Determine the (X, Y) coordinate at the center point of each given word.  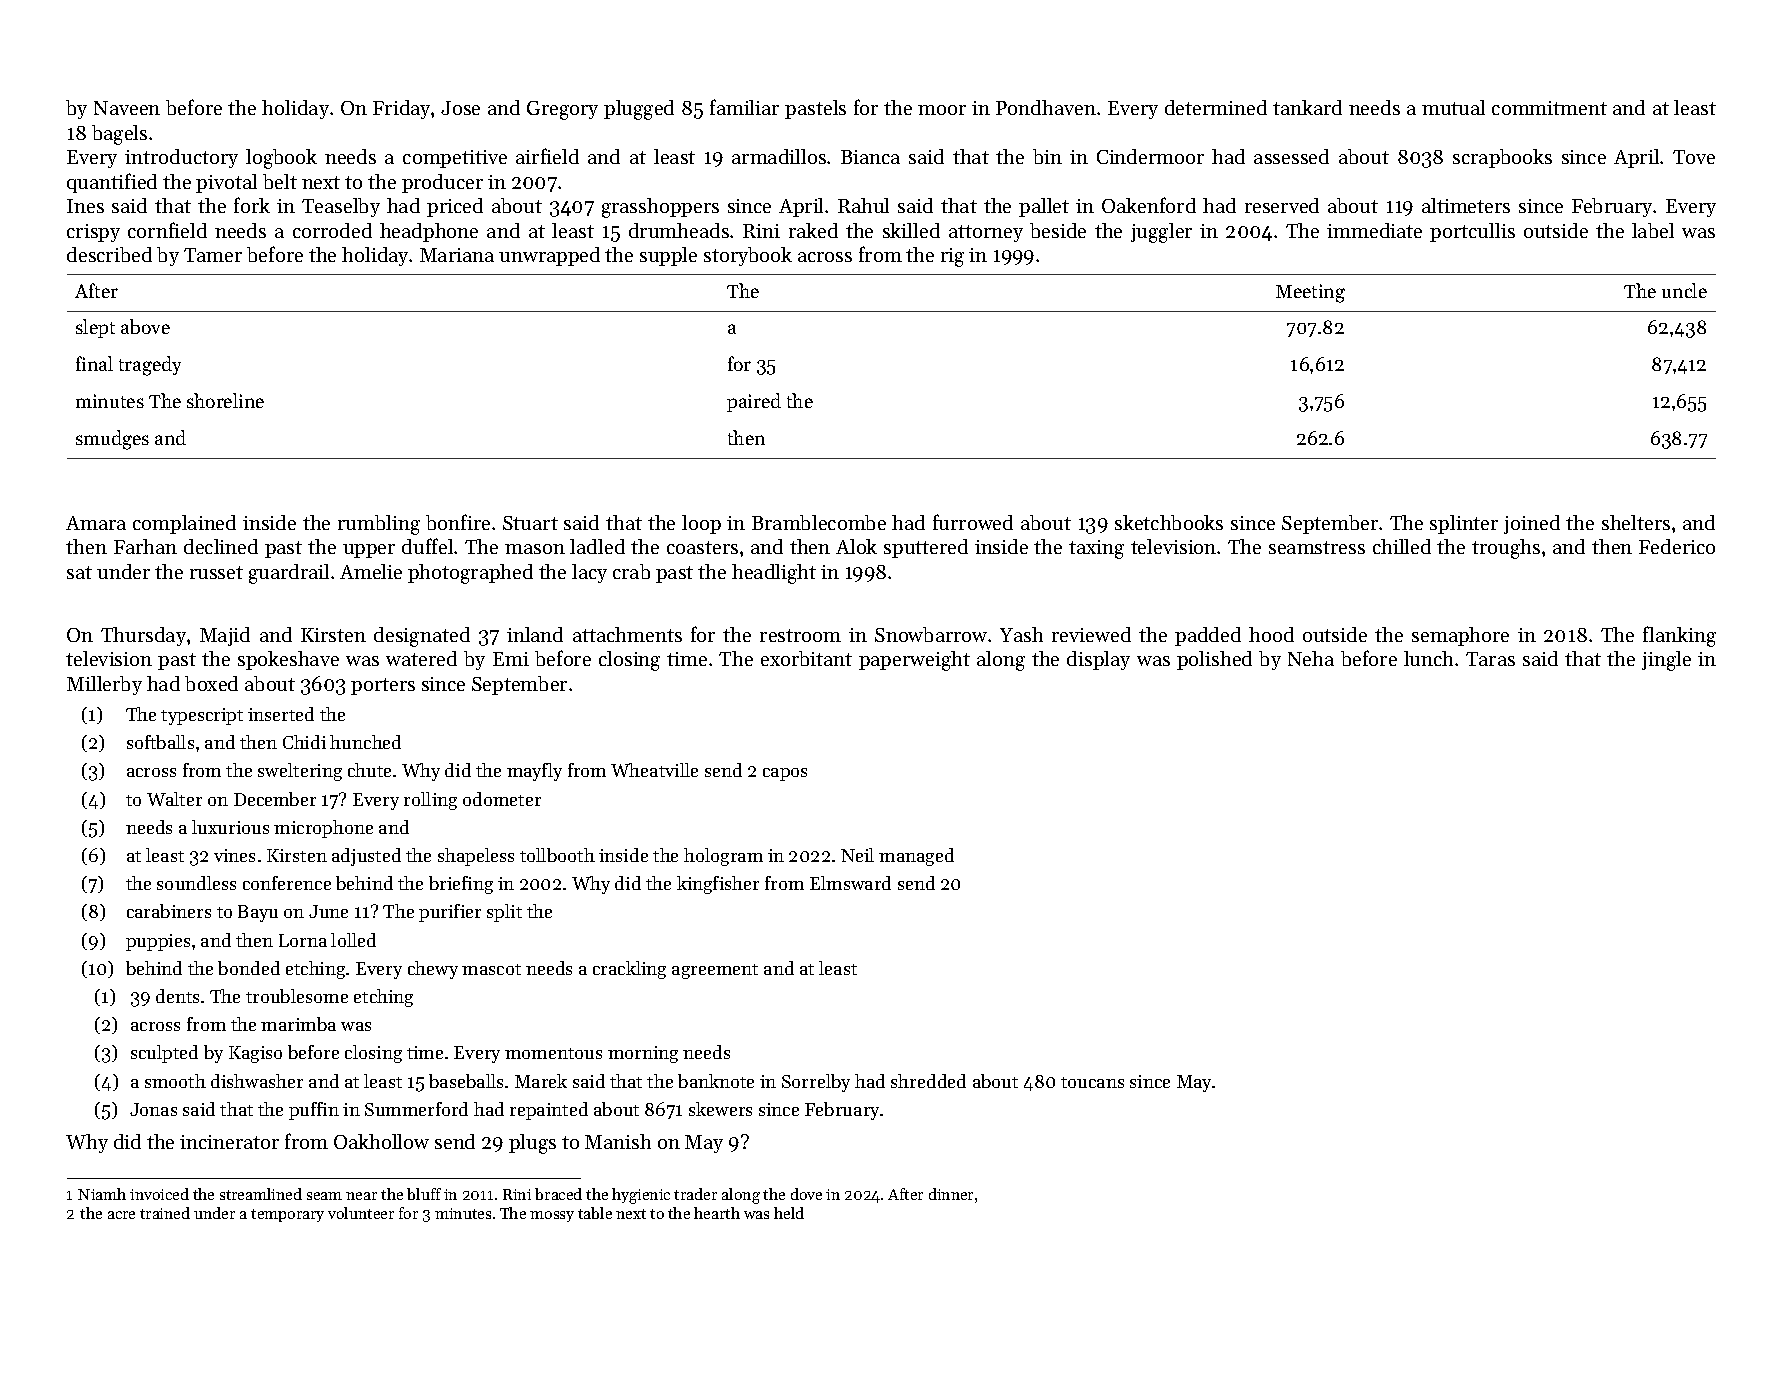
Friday (402, 109)
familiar (744, 107)
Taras (1490, 659)
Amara (96, 523)
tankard (1307, 107)
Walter (174, 799)
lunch (1428, 658)
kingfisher (718, 885)
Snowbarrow (932, 634)
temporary (287, 1215)
